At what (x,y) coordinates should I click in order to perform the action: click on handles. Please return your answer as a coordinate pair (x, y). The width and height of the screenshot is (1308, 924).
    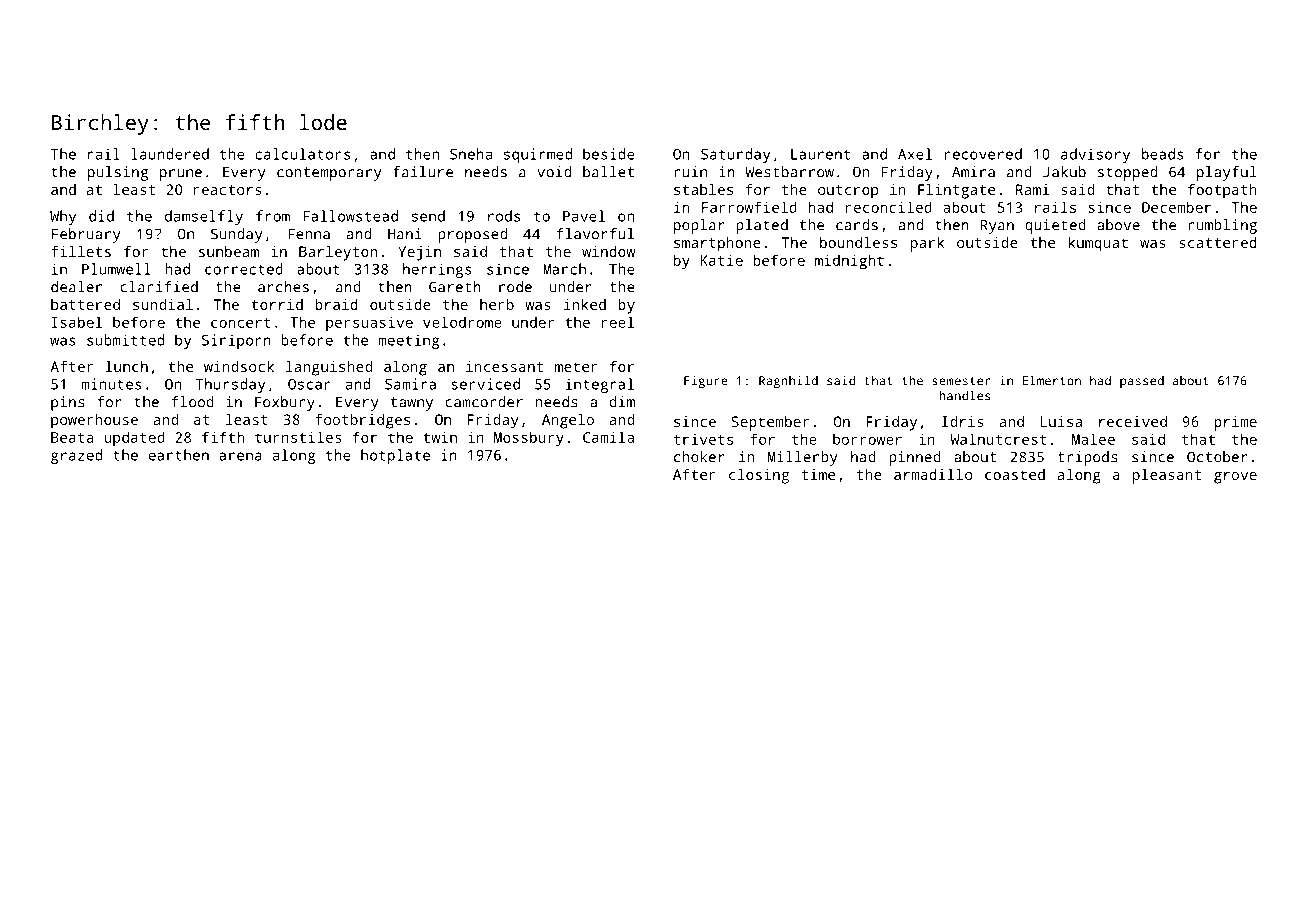
    Looking at the image, I should click on (964, 395).
